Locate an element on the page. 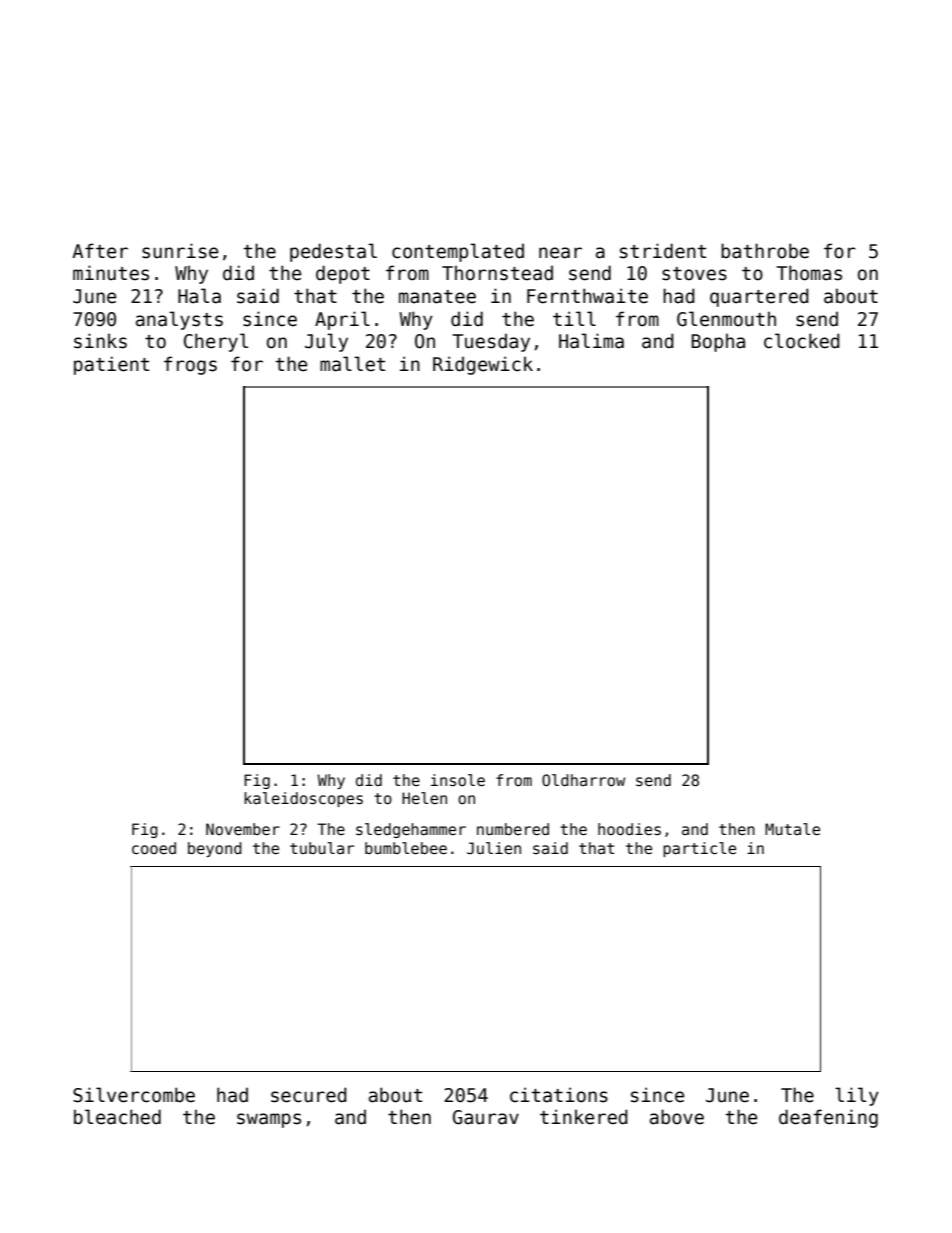 The image size is (952, 1233). bathrobe is located at coordinates (765, 251).
